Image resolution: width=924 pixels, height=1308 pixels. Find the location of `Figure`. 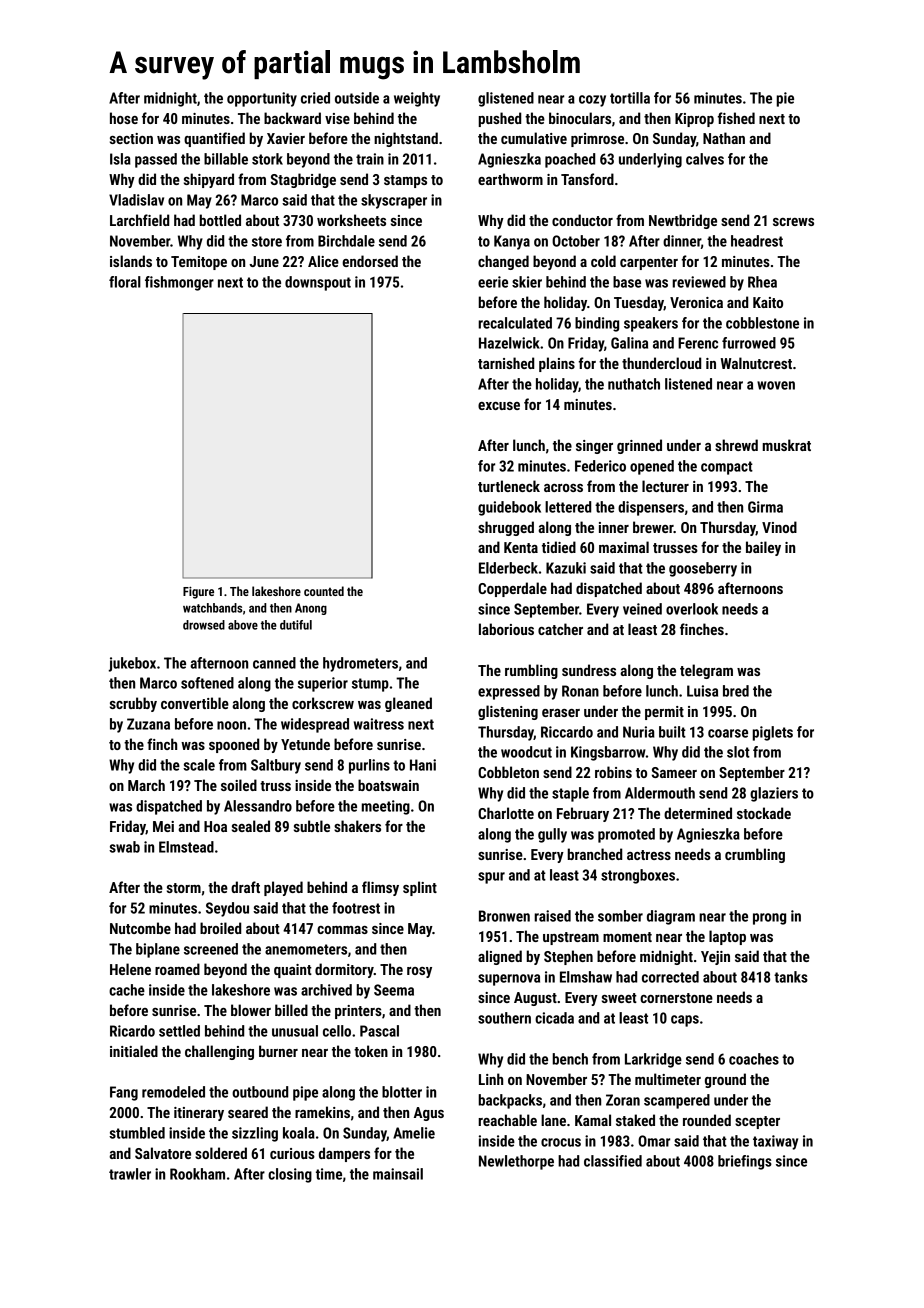

Figure is located at coordinates (198, 592).
